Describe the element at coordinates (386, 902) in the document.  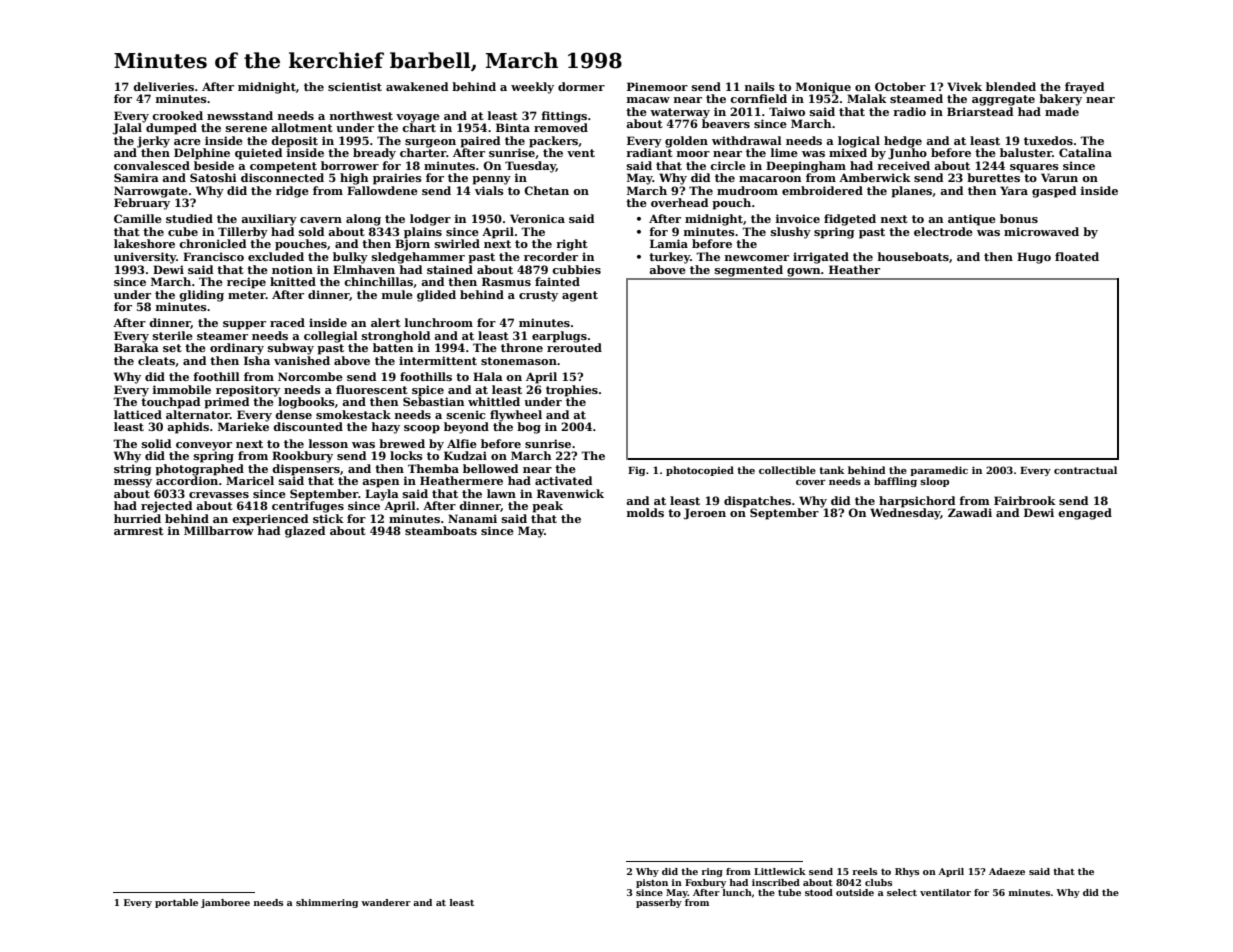
I see `wanderer` at that location.
